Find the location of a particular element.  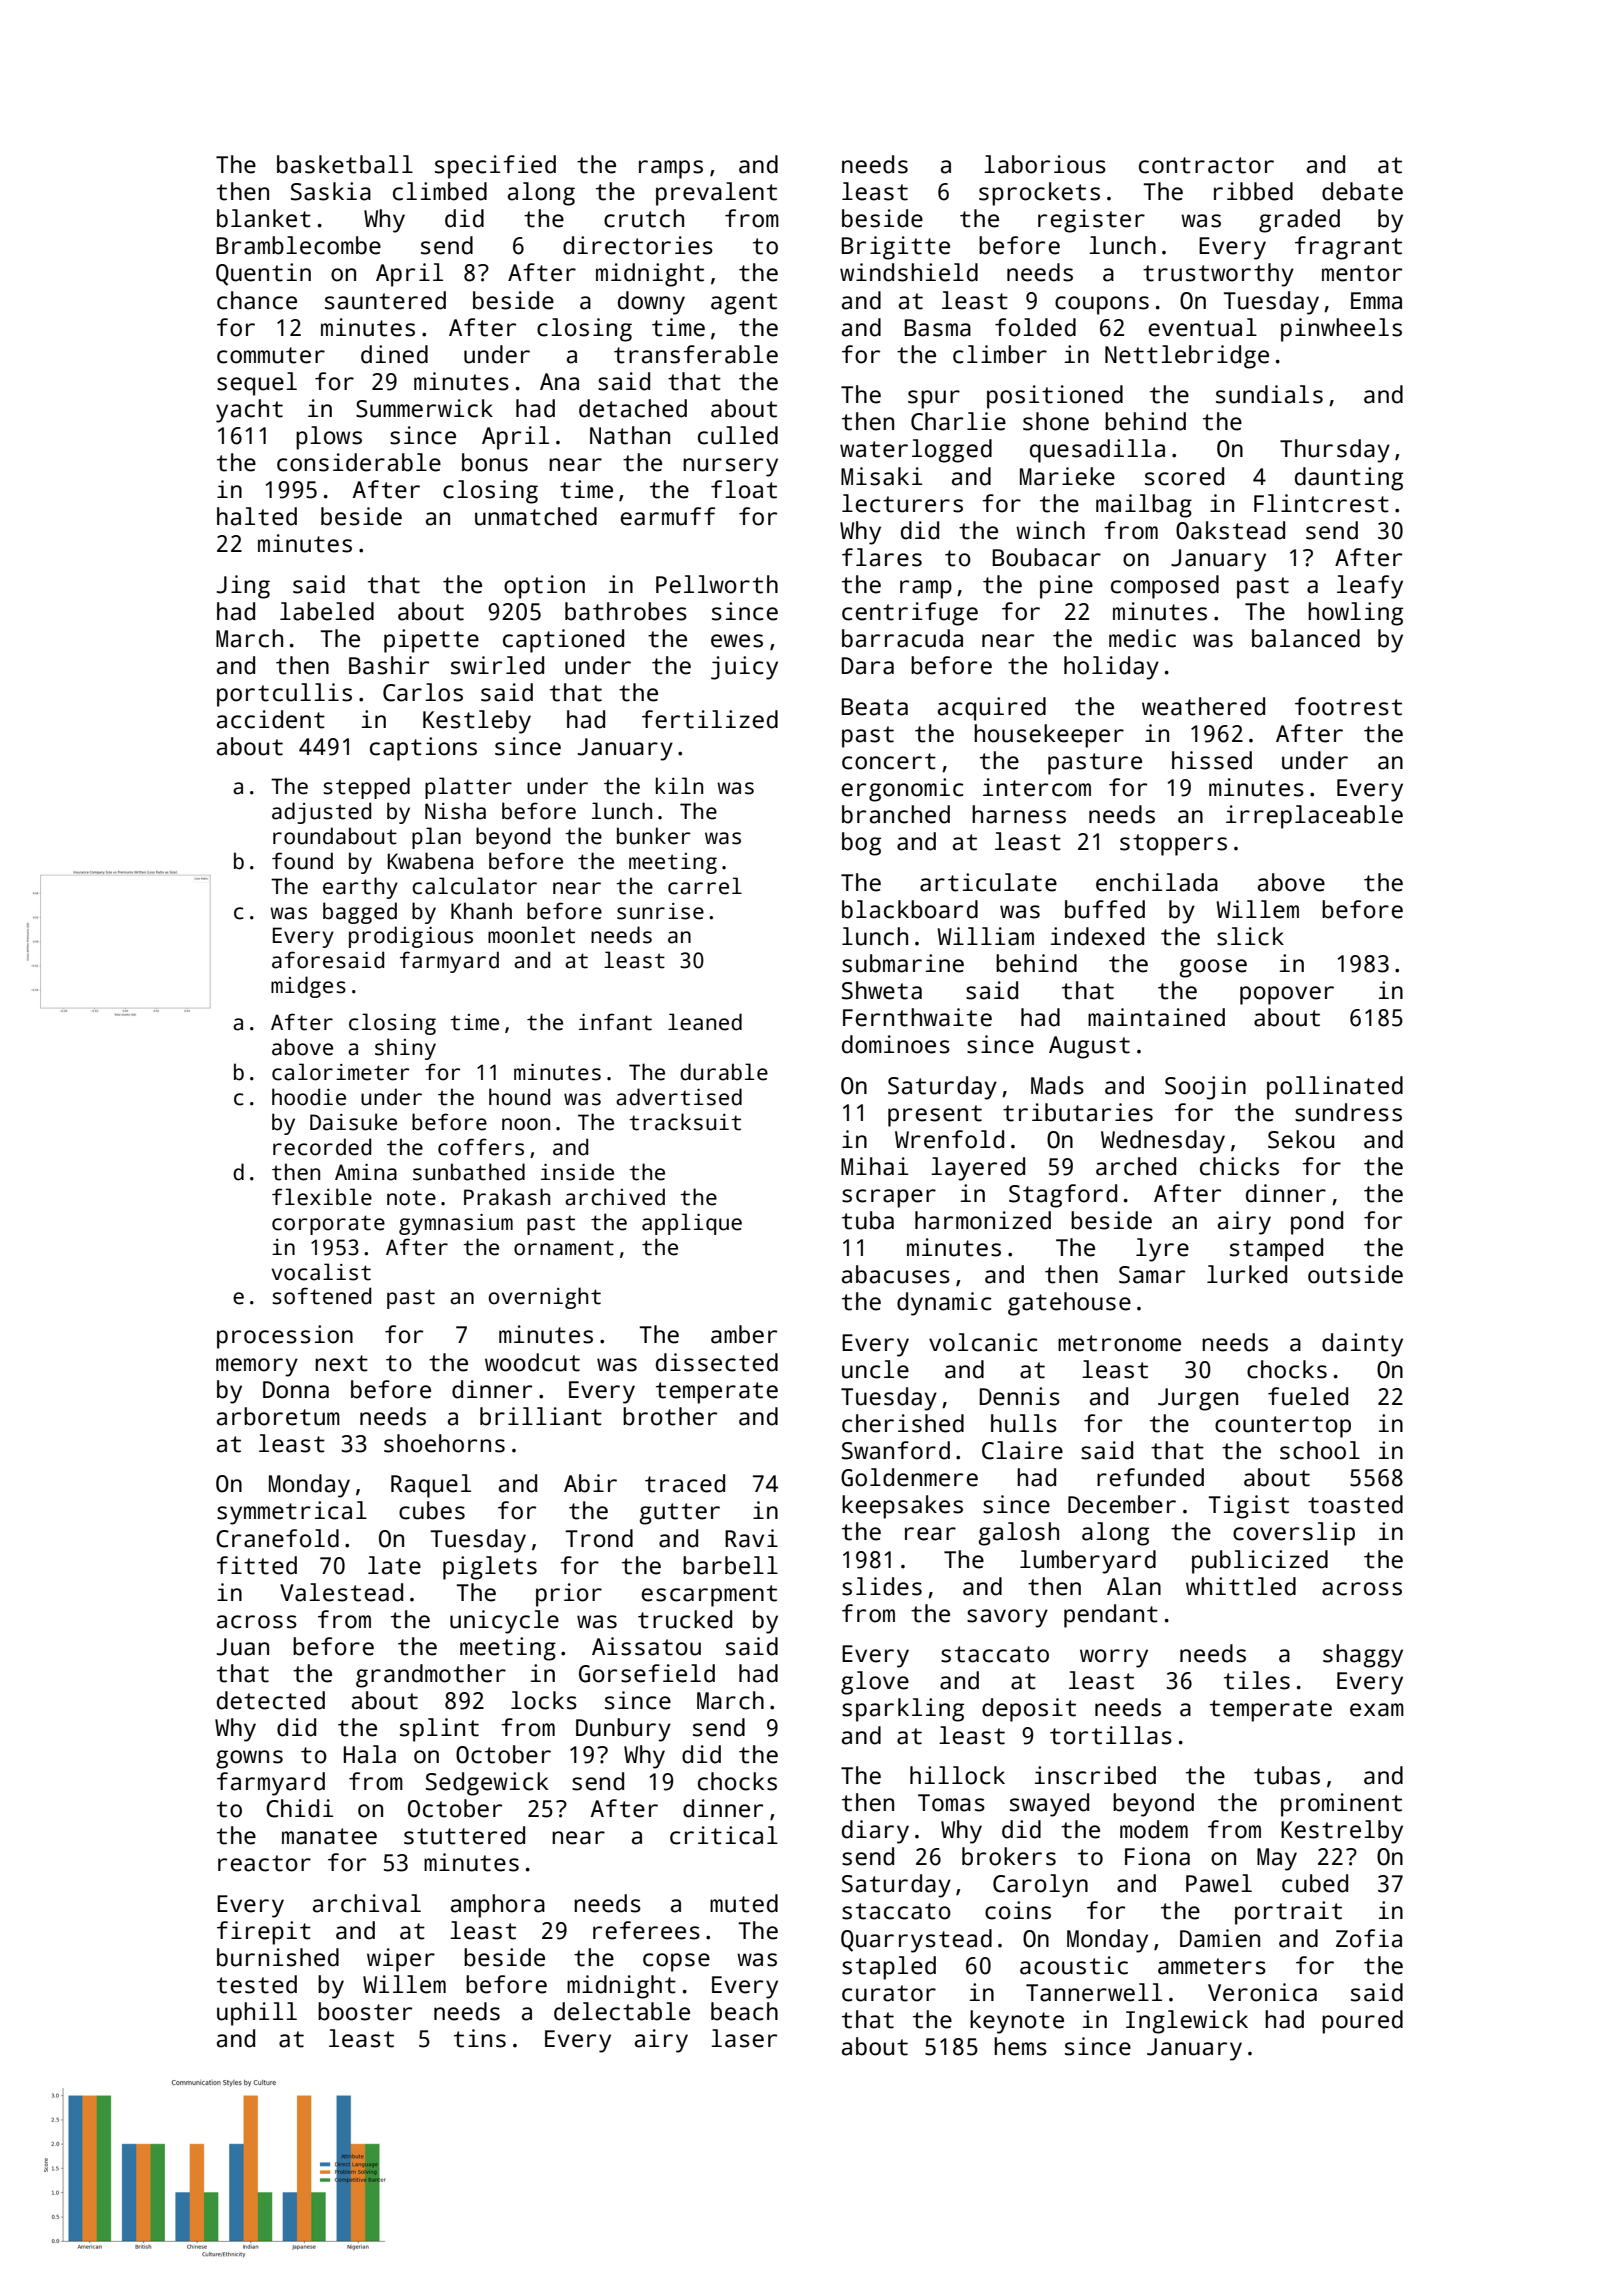

manatee is located at coordinates (329, 1836).
